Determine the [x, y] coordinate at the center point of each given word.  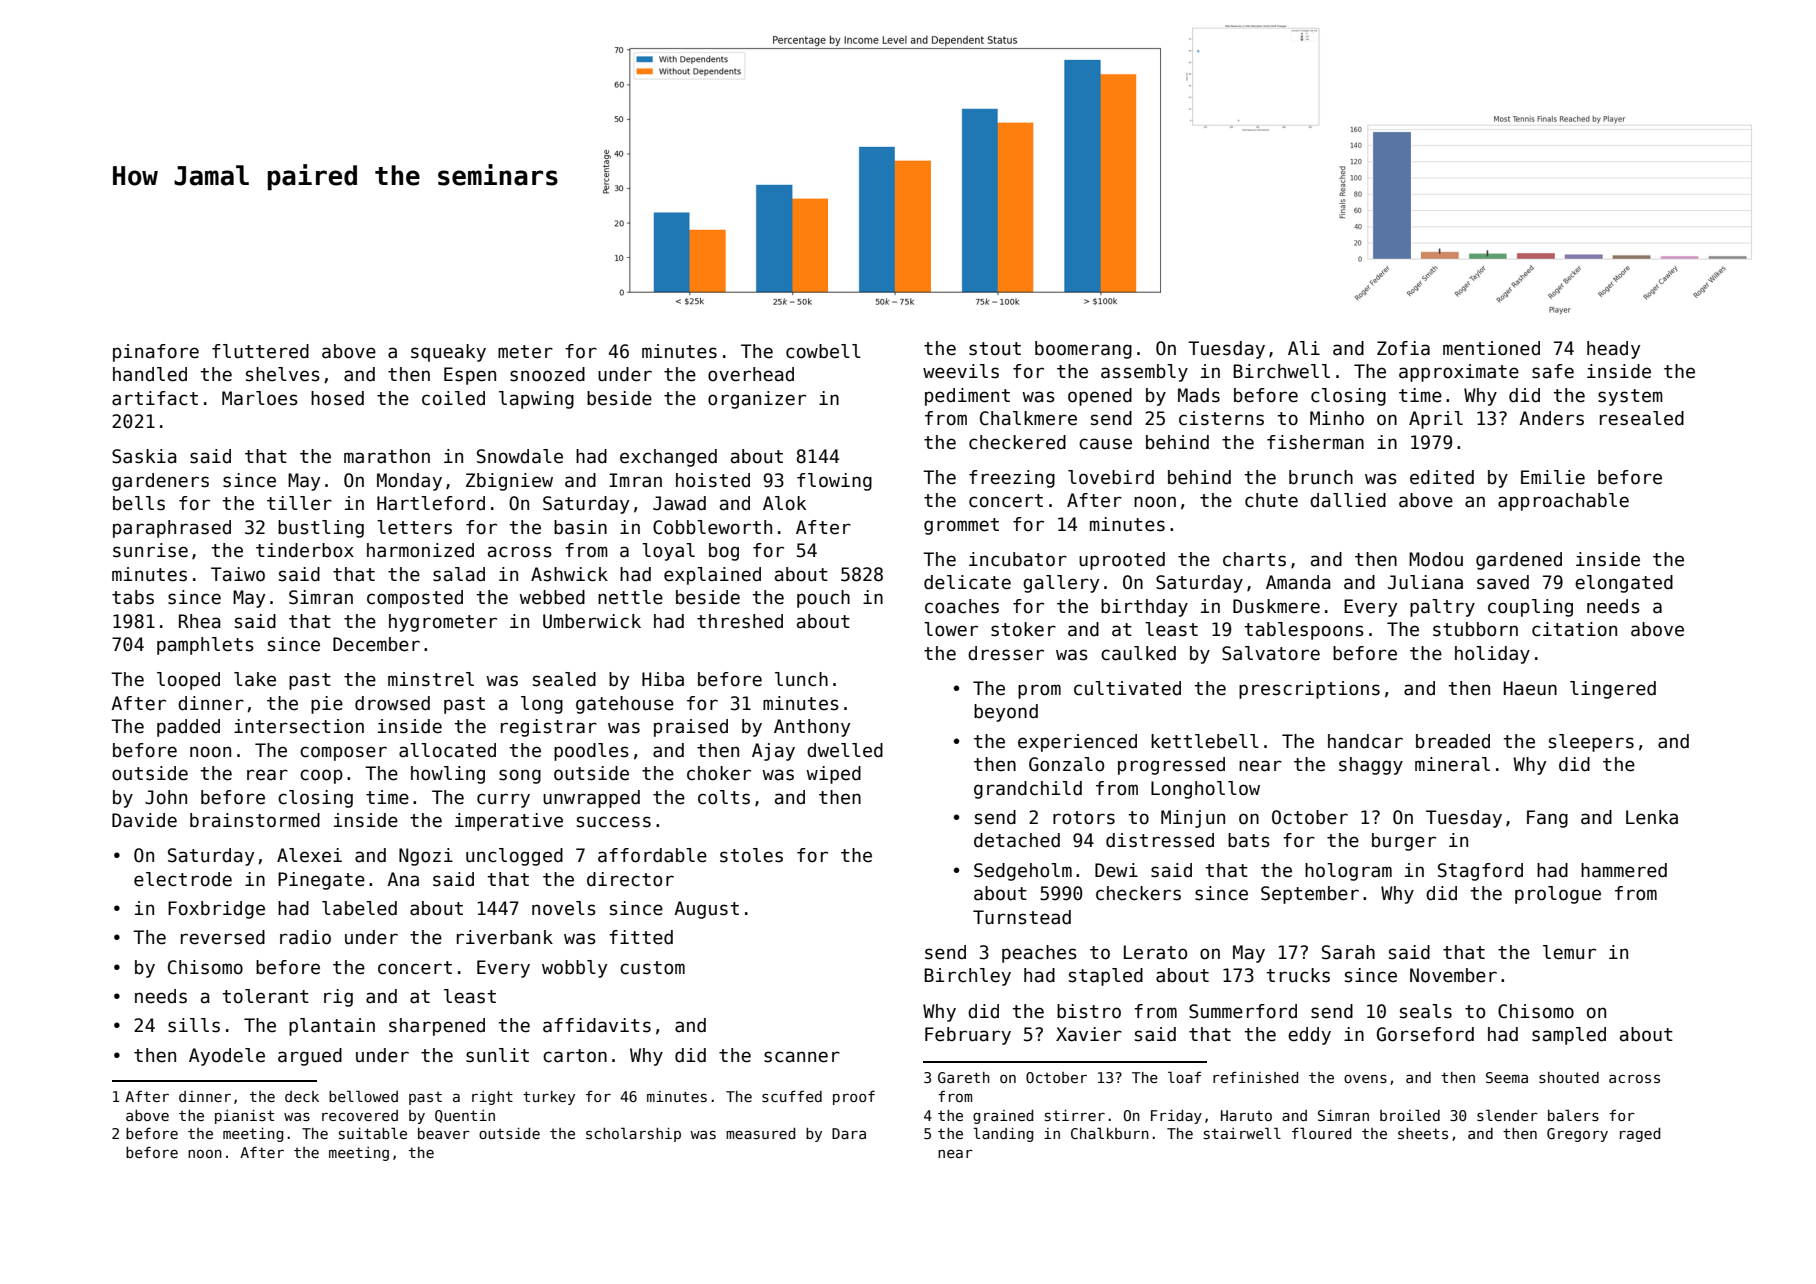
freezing [1012, 479]
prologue [1558, 895]
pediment [967, 397]
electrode [183, 879]
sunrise [150, 550]
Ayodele [227, 1057]
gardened [1519, 561]
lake [255, 679]
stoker [1023, 629]
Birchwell [1281, 371]
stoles [751, 855]
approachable [1563, 502]
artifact [155, 398]
